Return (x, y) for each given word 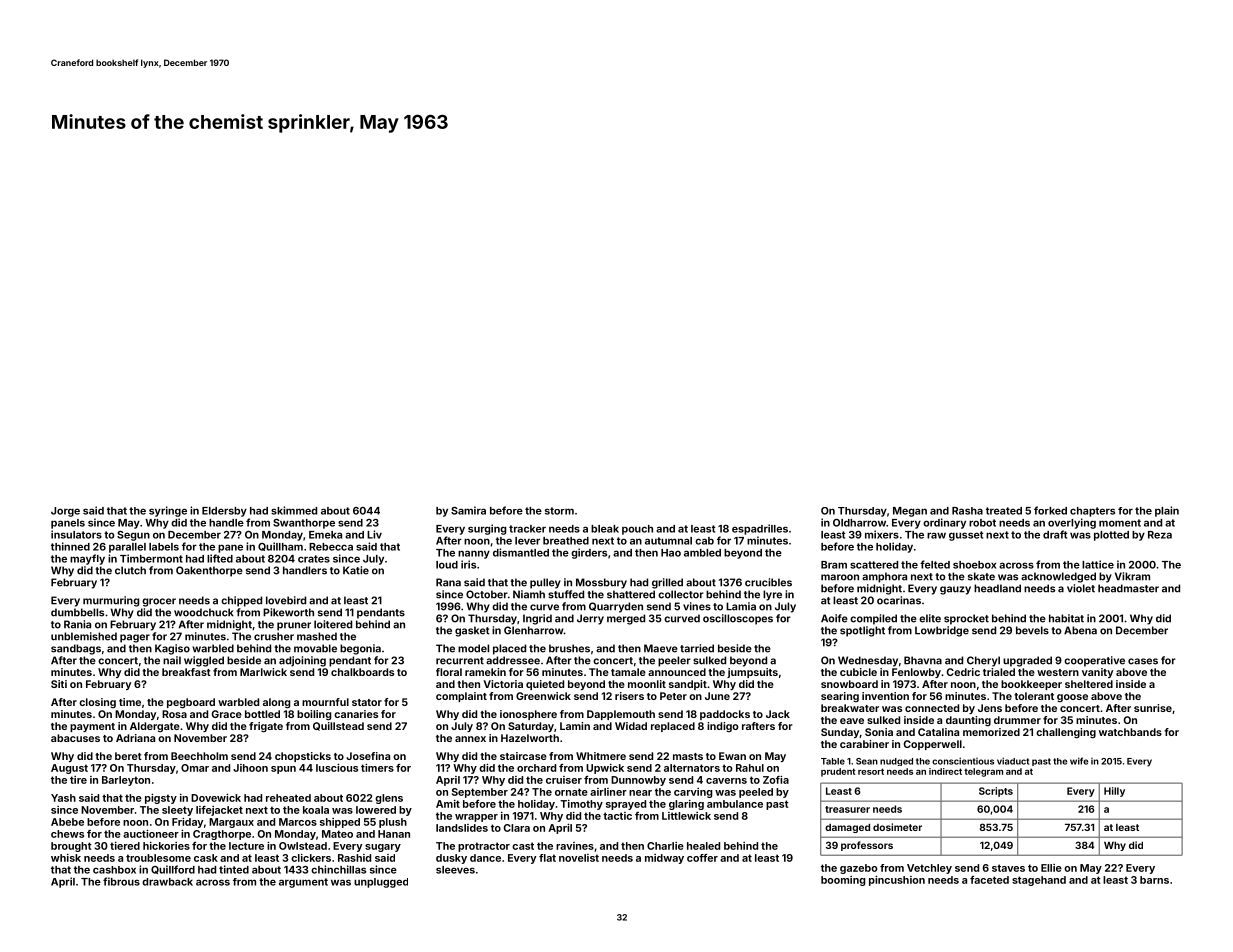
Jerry (590, 619)
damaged (847, 828)
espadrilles (760, 529)
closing (97, 703)
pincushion (897, 880)
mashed (317, 636)
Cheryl (983, 661)
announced (677, 672)
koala (316, 810)
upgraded (1027, 661)
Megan (910, 512)
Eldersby (224, 512)
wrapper (476, 818)
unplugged (381, 883)
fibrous (121, 881)
